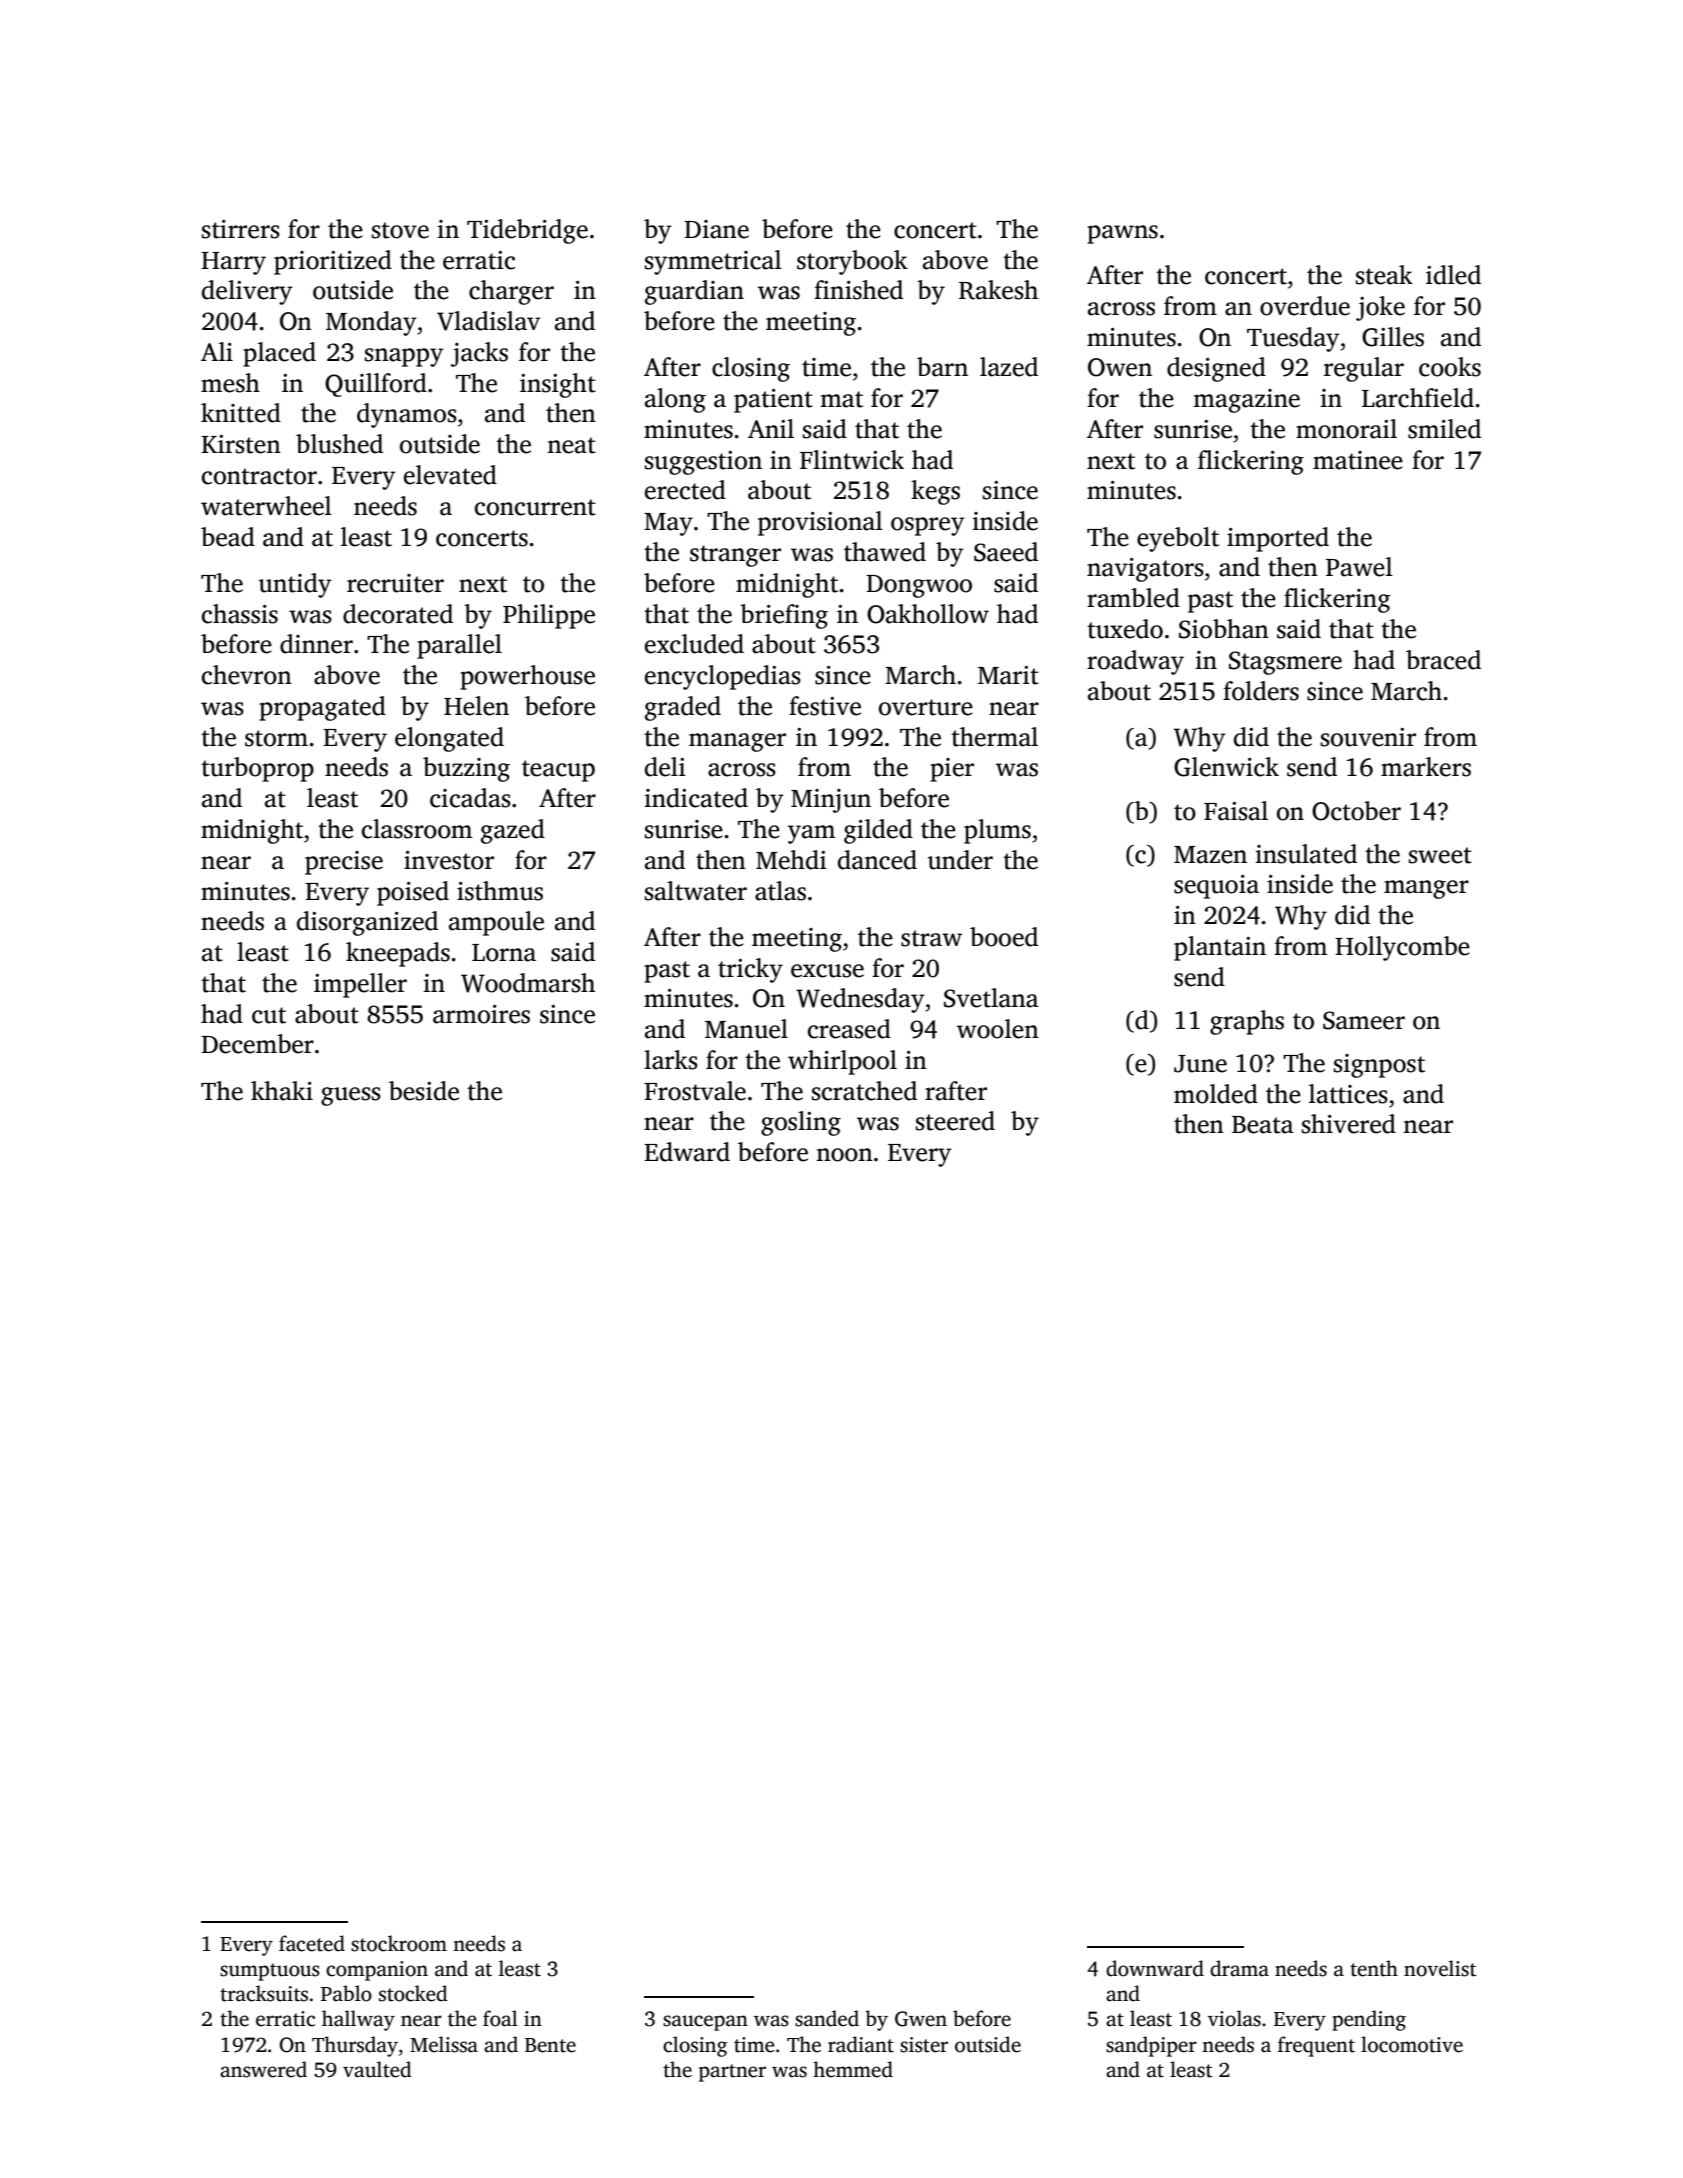  What do you see at coordinates (558, 771) in the screenshot?
I see `teacup` at bounding box center [558, 771].
